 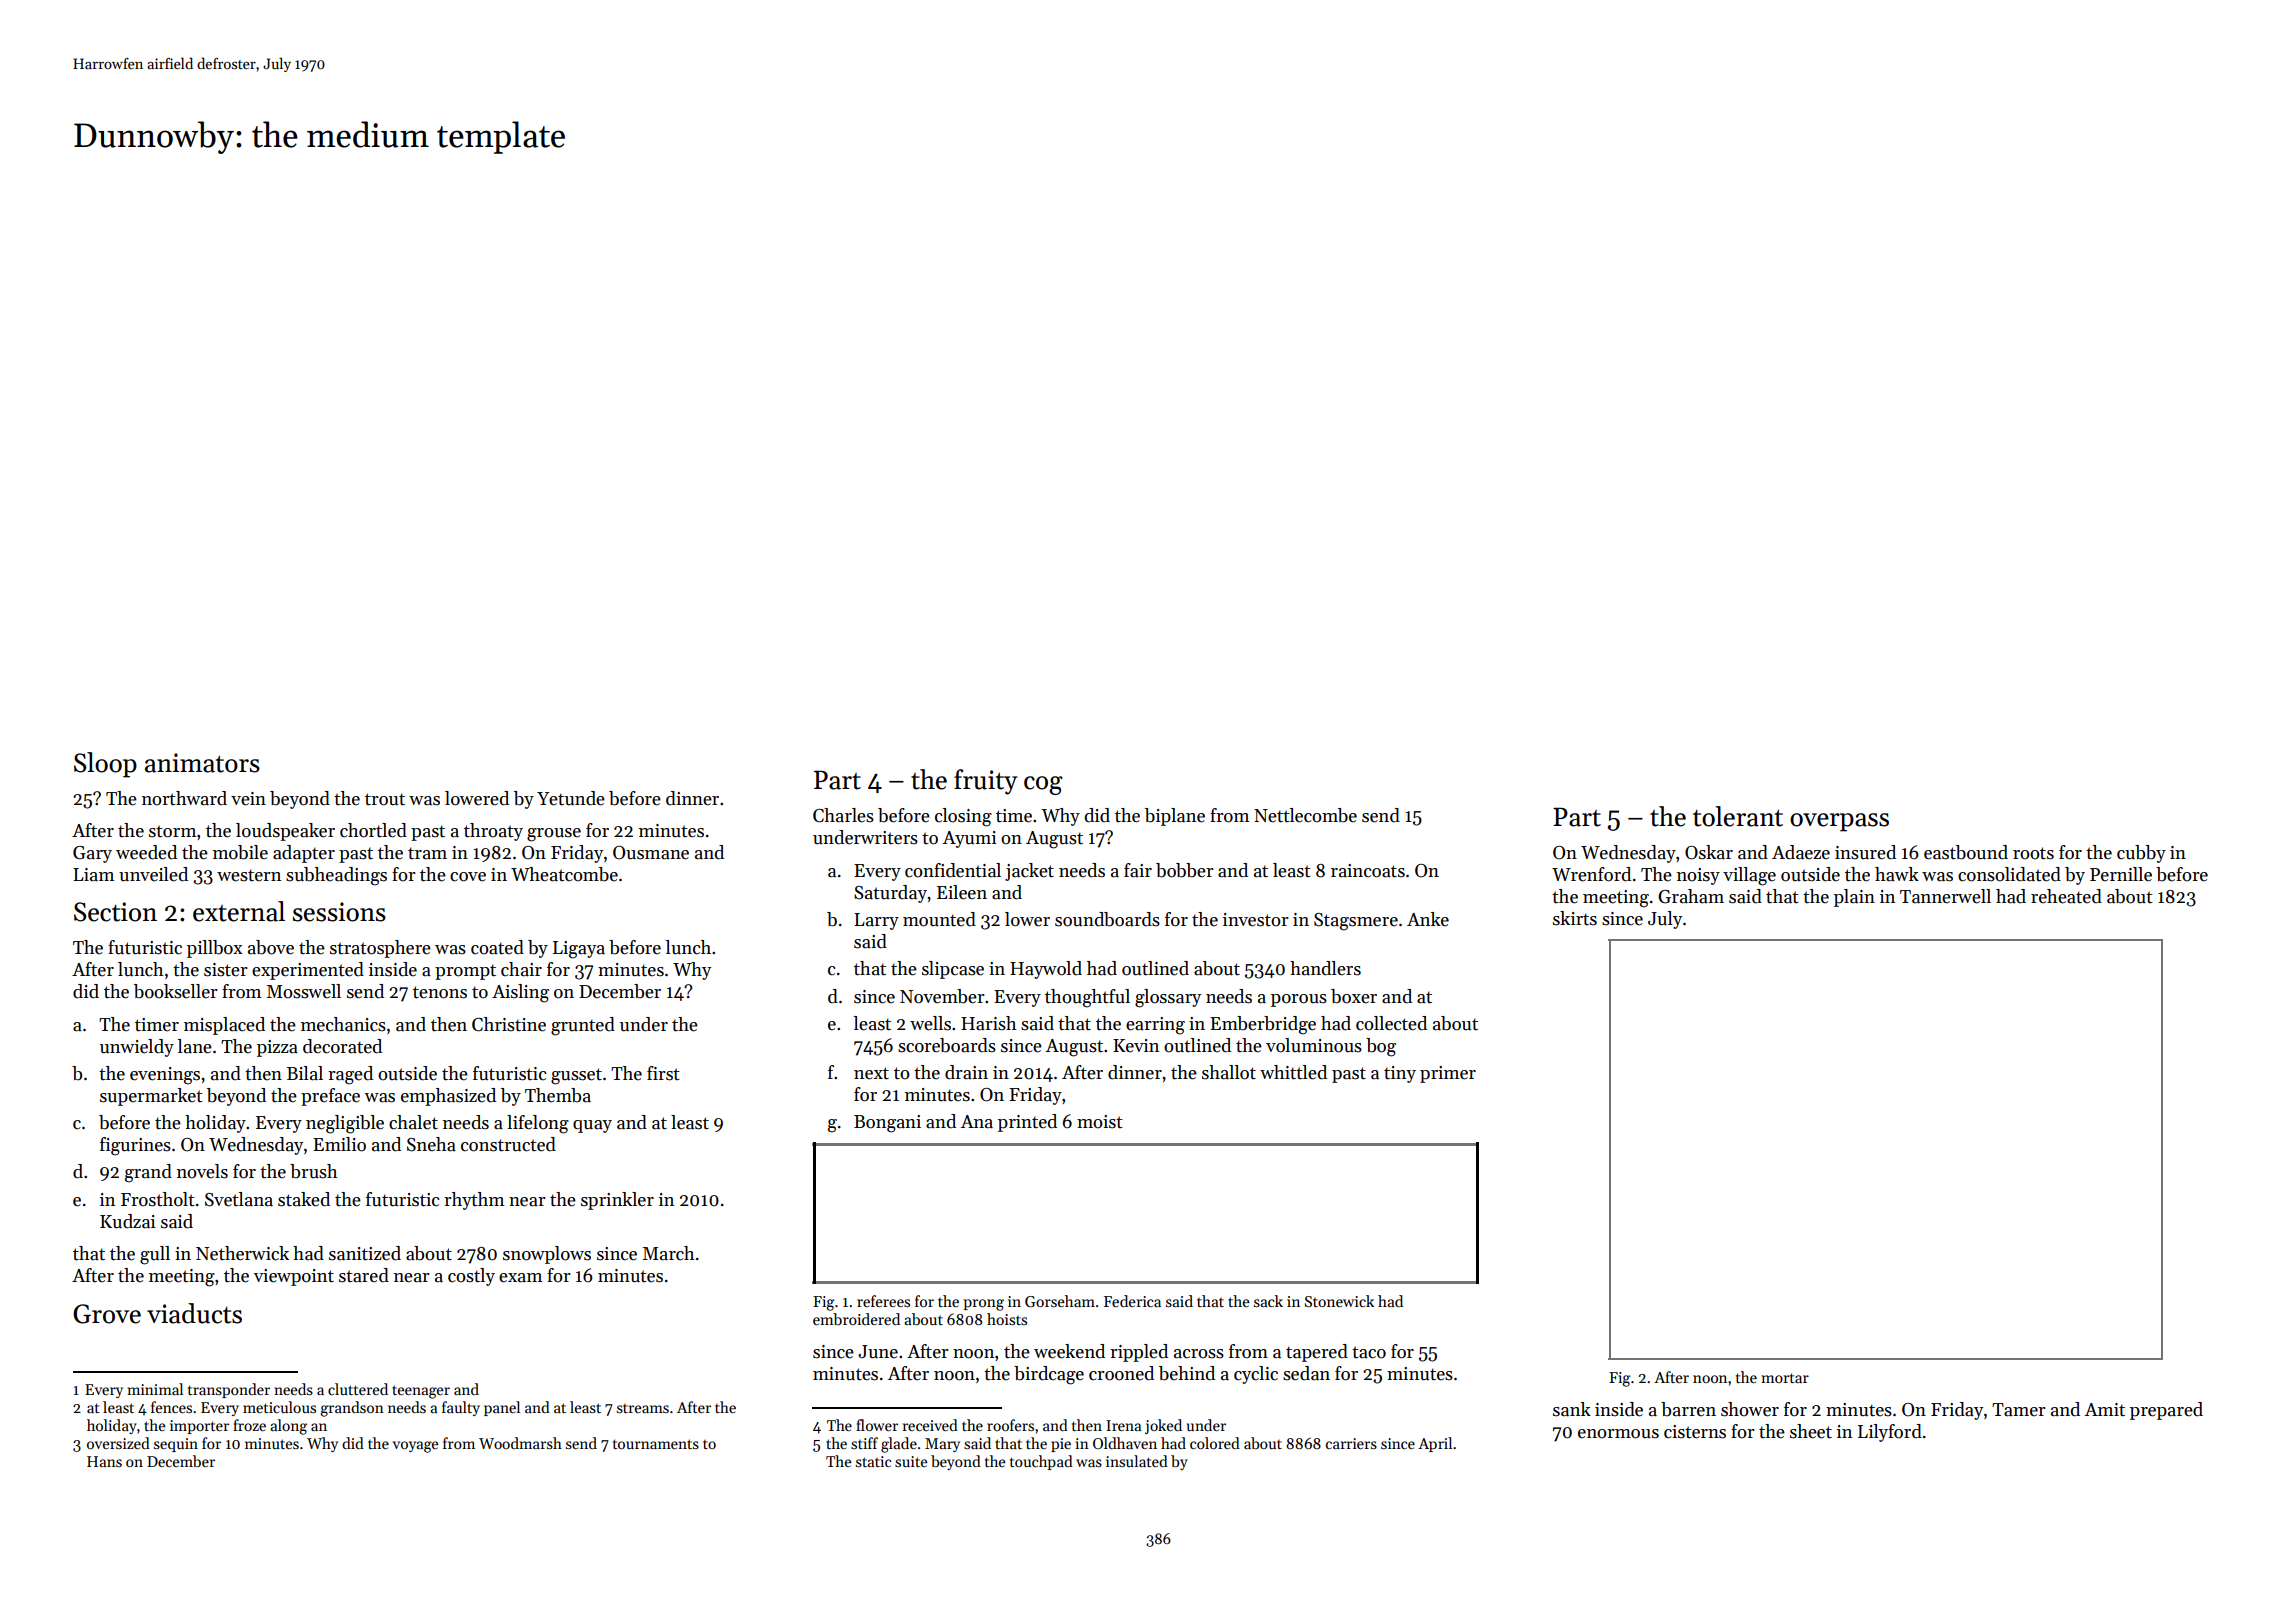 I want to click on cubby, so click(x=2141, y=854).
